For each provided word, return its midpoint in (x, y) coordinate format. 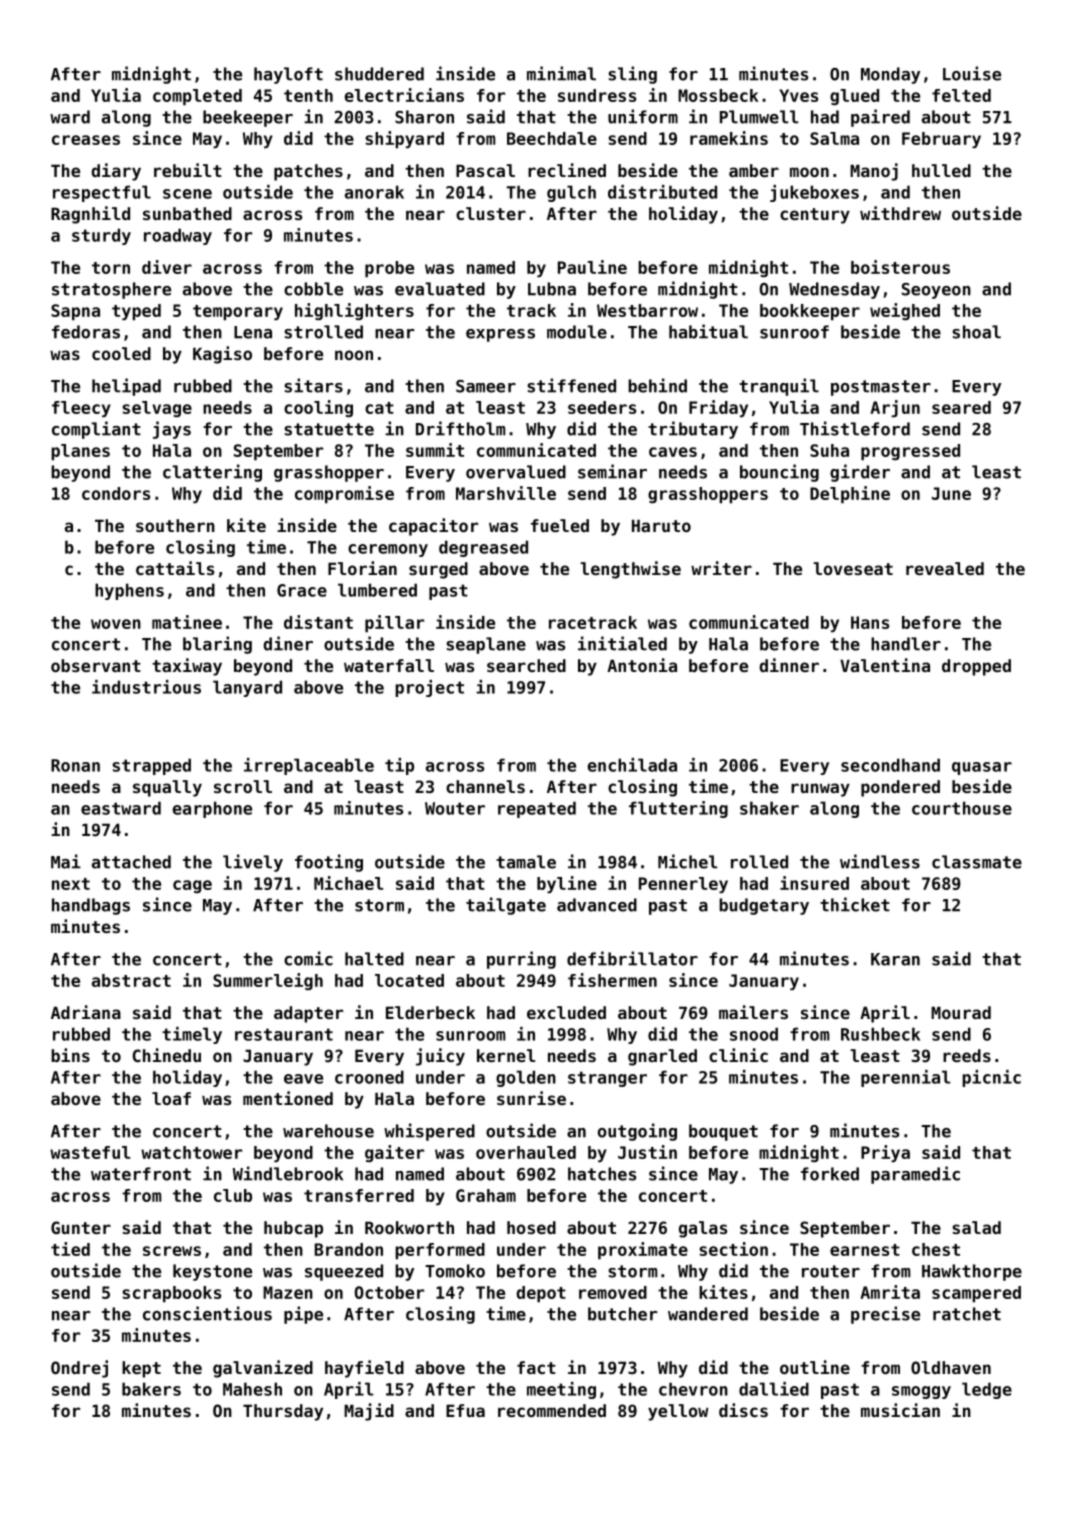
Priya (885, 1153)
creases (86, 140)
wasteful (90, 1152)
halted (374, 959)
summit (435, 450)
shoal (976, 332)
